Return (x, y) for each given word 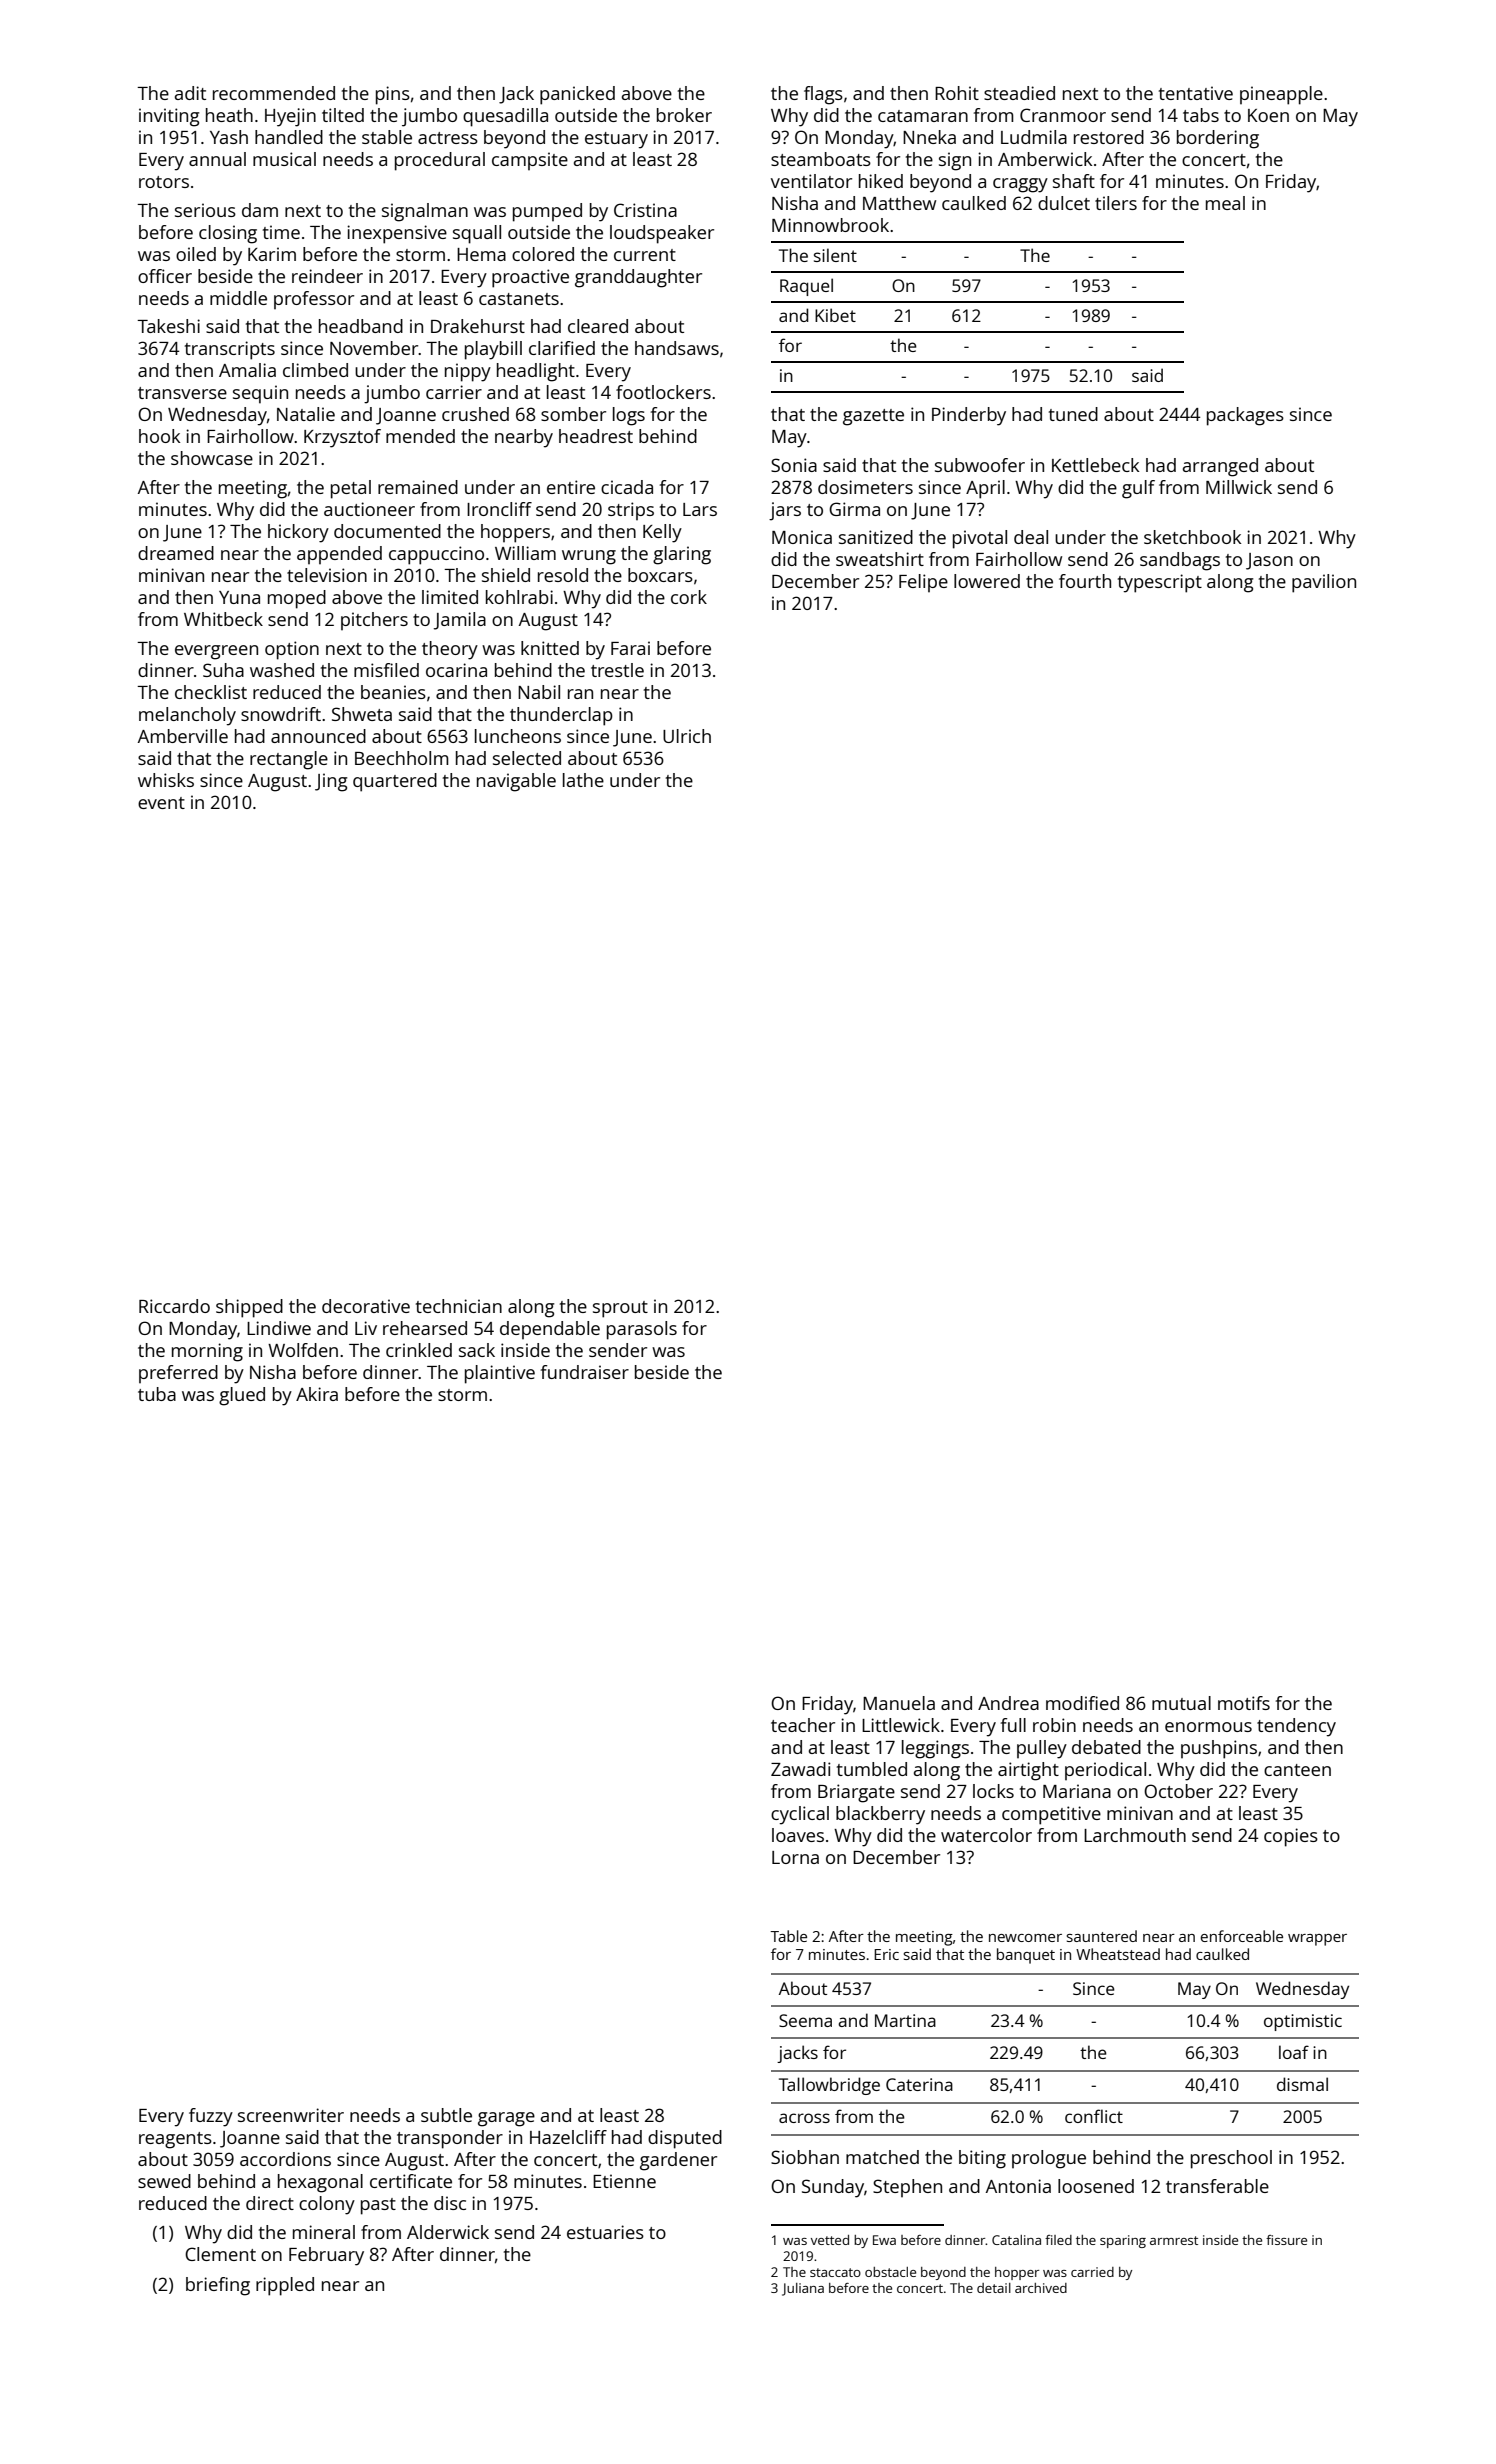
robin (1054, 1725)
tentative (1196, 93)
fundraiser (585, 1372)
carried (1092, 2272)
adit (190, 93)
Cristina (645, 210)
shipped (249, 1308)
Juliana (803, 2289)
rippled (285, 2286)
